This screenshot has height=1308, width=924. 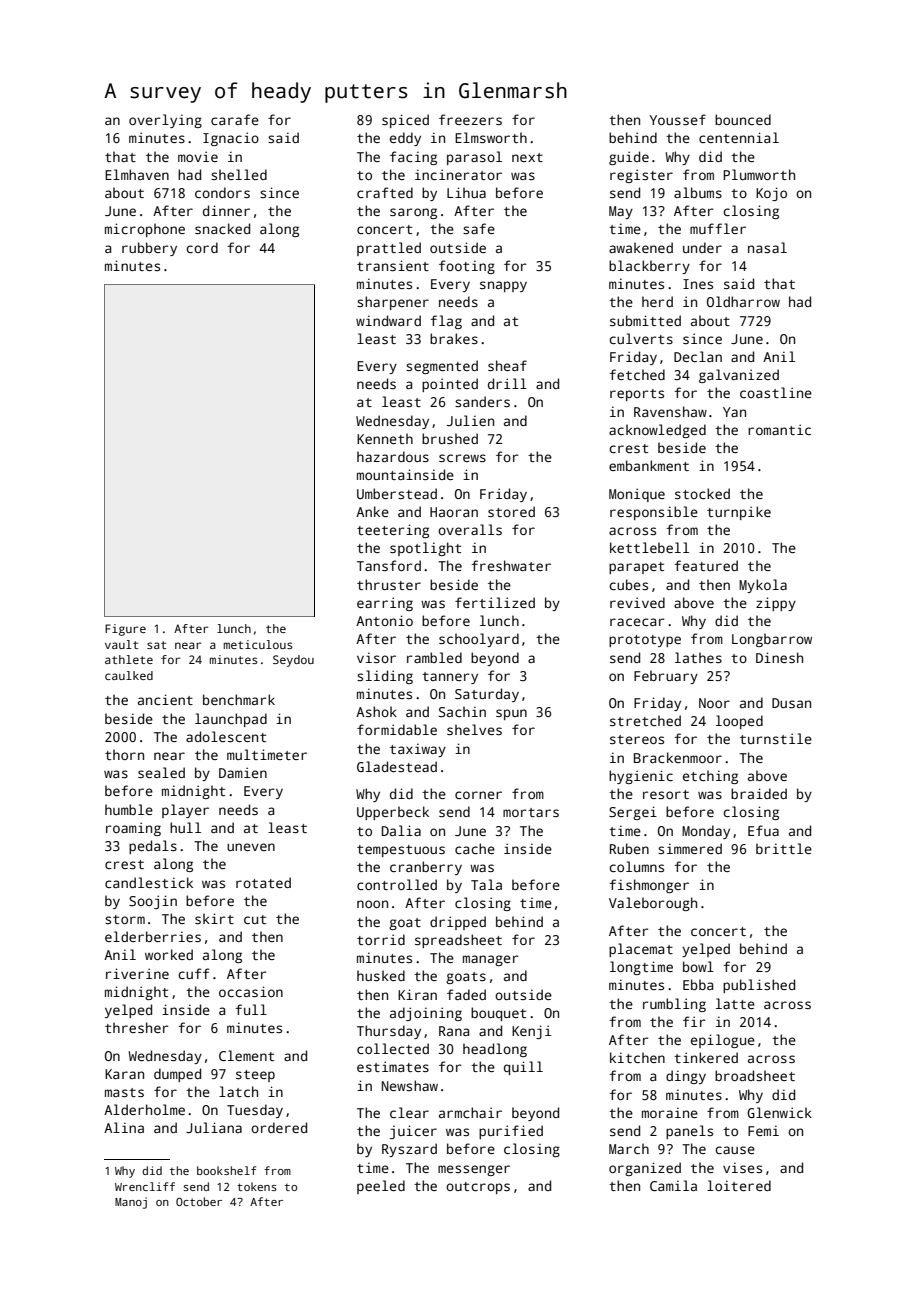 What do you see at coordinates (690, 848) in the screenshot?
I see `simmered` at bounding box center [690, 848].
